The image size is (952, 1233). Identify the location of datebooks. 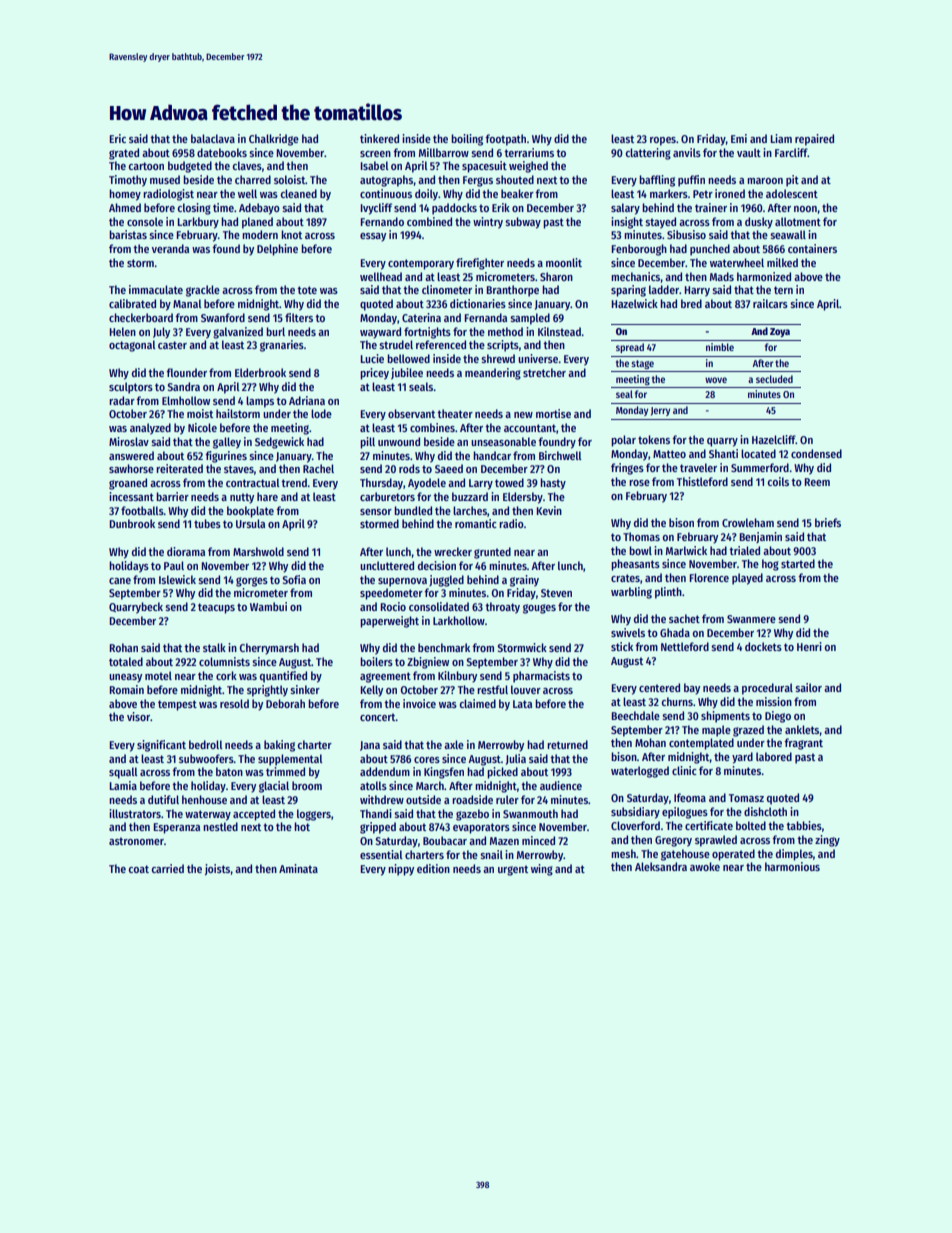
(222, 152).
